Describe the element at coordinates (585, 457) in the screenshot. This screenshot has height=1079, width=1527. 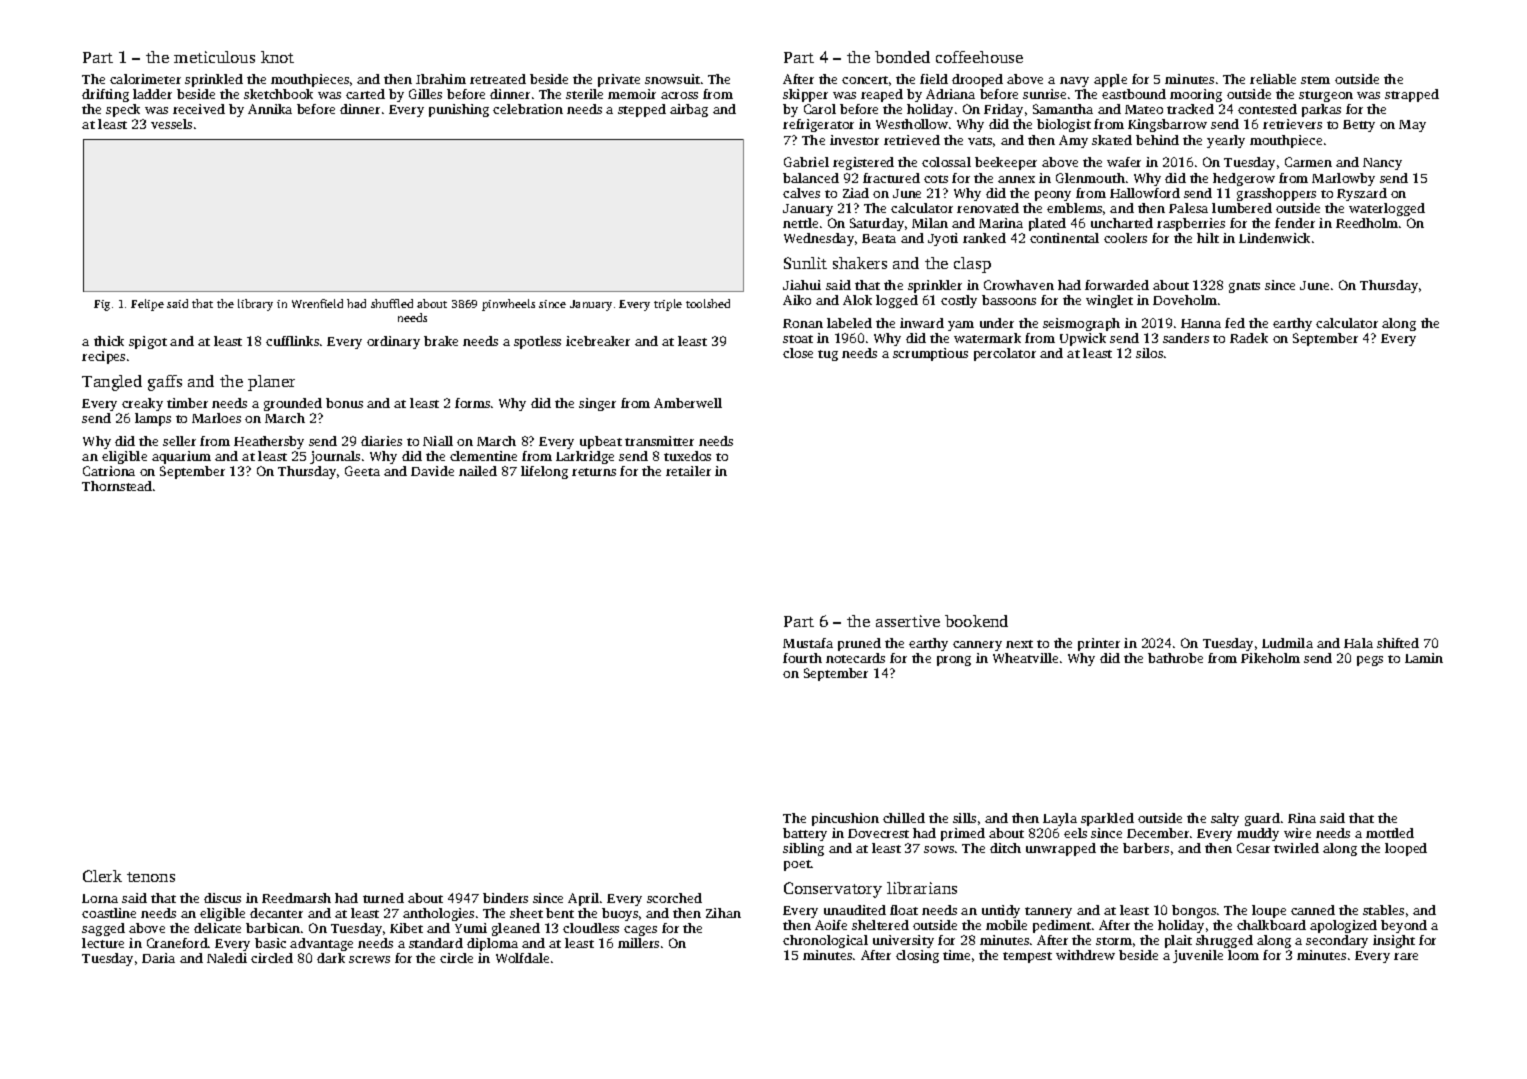
I see `Larkridge` at that location.
